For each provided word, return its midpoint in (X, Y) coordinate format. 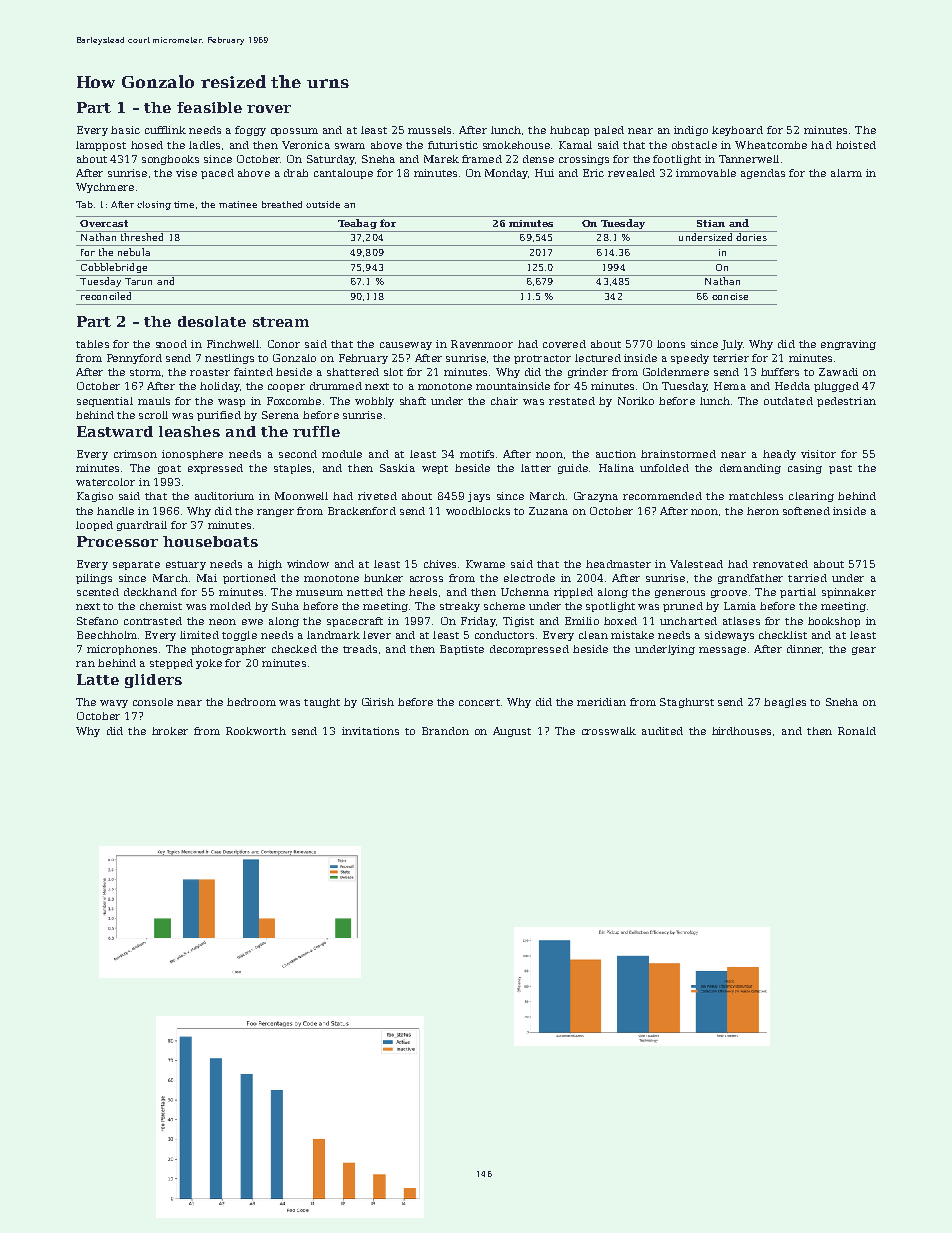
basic (125, 130)
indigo (691, 131)
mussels (429, 130)
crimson (135, 454)
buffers (780, 372)
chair (504, 401)
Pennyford (134, 359)
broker (170, 731)
